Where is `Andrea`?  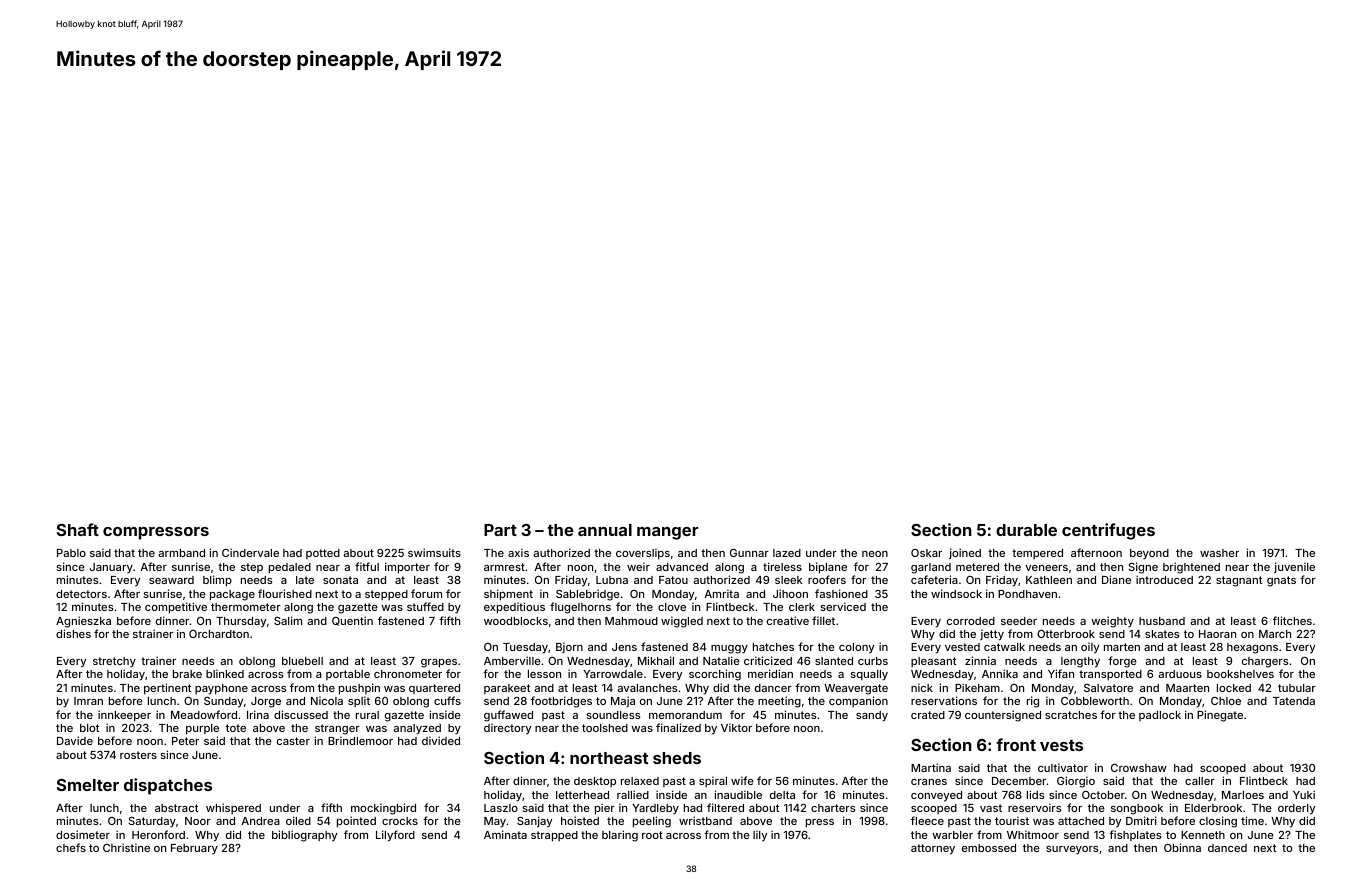
Andrea is located at coordinates (260, 821).
